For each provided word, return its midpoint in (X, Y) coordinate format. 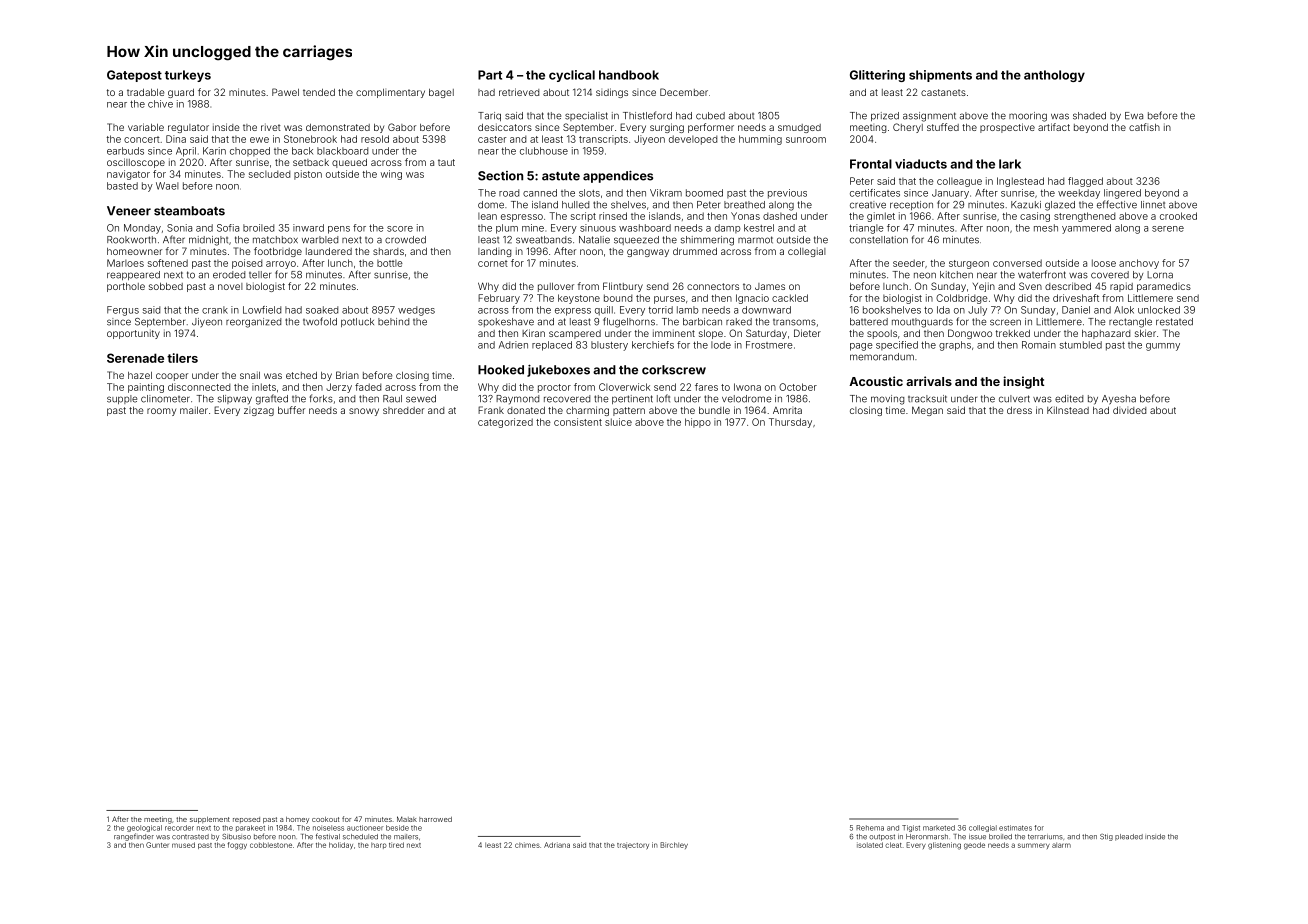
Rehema (870, 828)
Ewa (1134, 116)
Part (490, 75)
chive (160, 104)
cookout (325, 819)
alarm (1061, 845)
